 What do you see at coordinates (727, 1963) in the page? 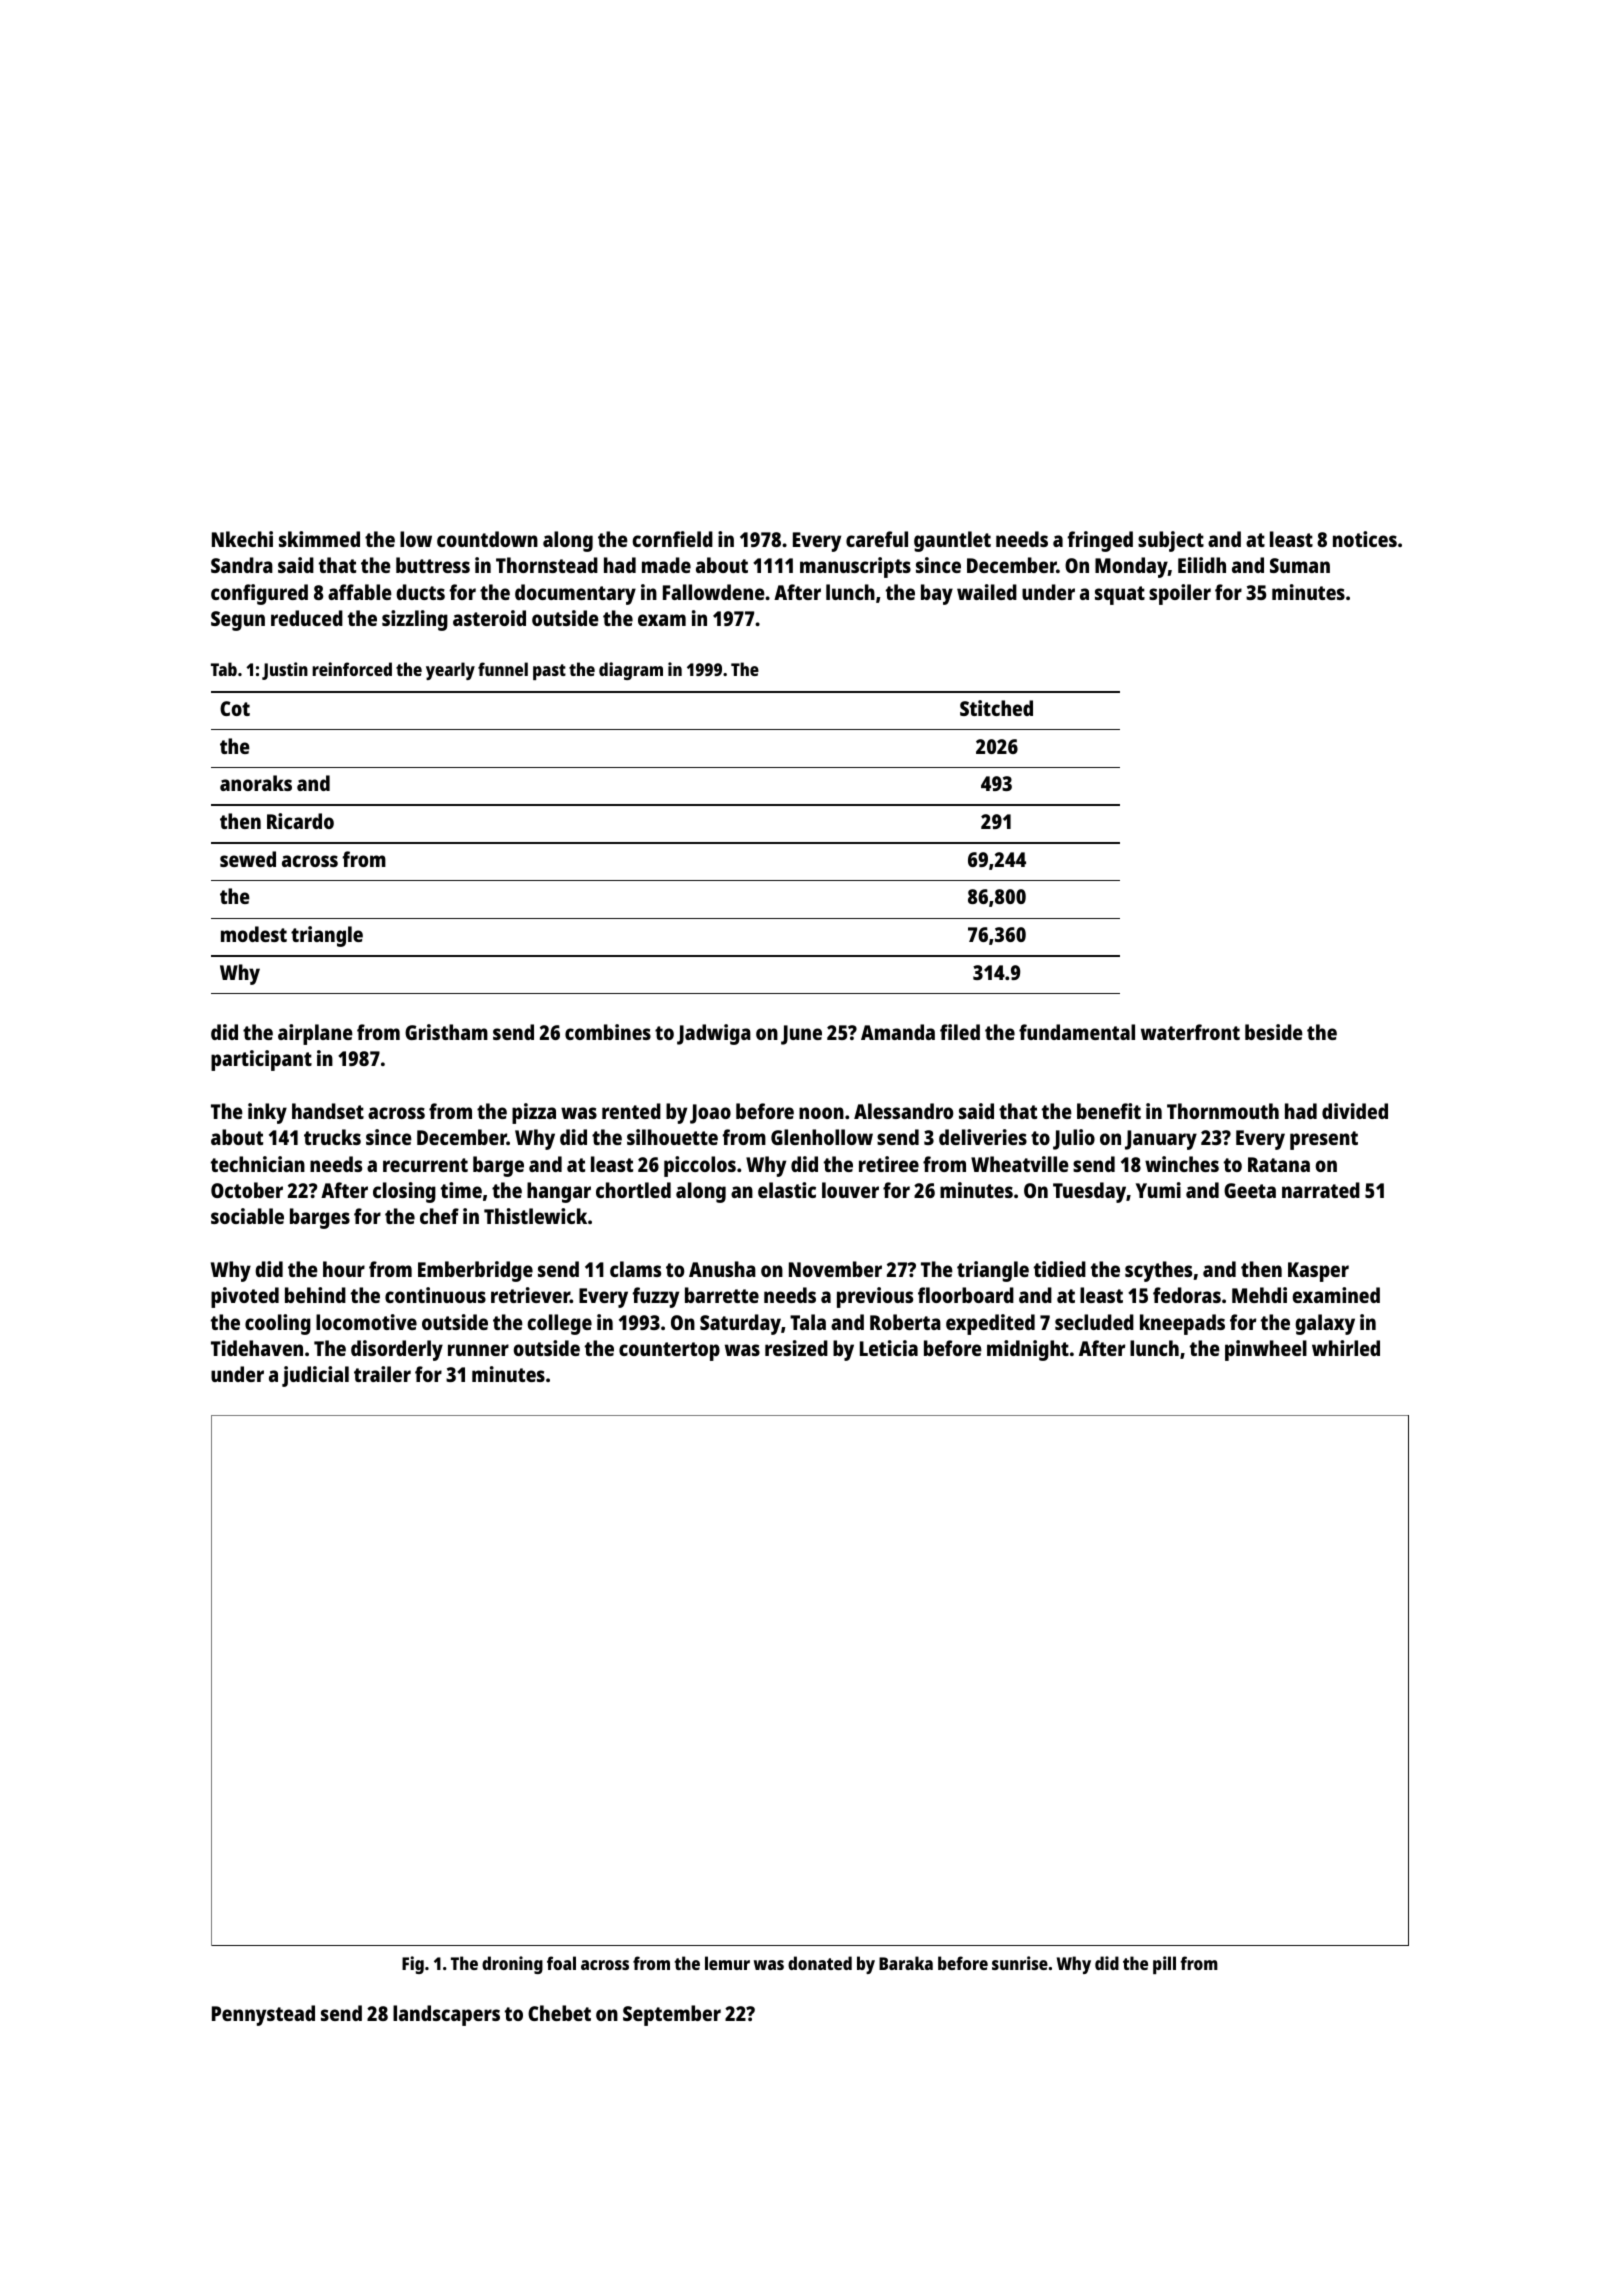
I see `lemur` at bounding box center [727, 1963].
